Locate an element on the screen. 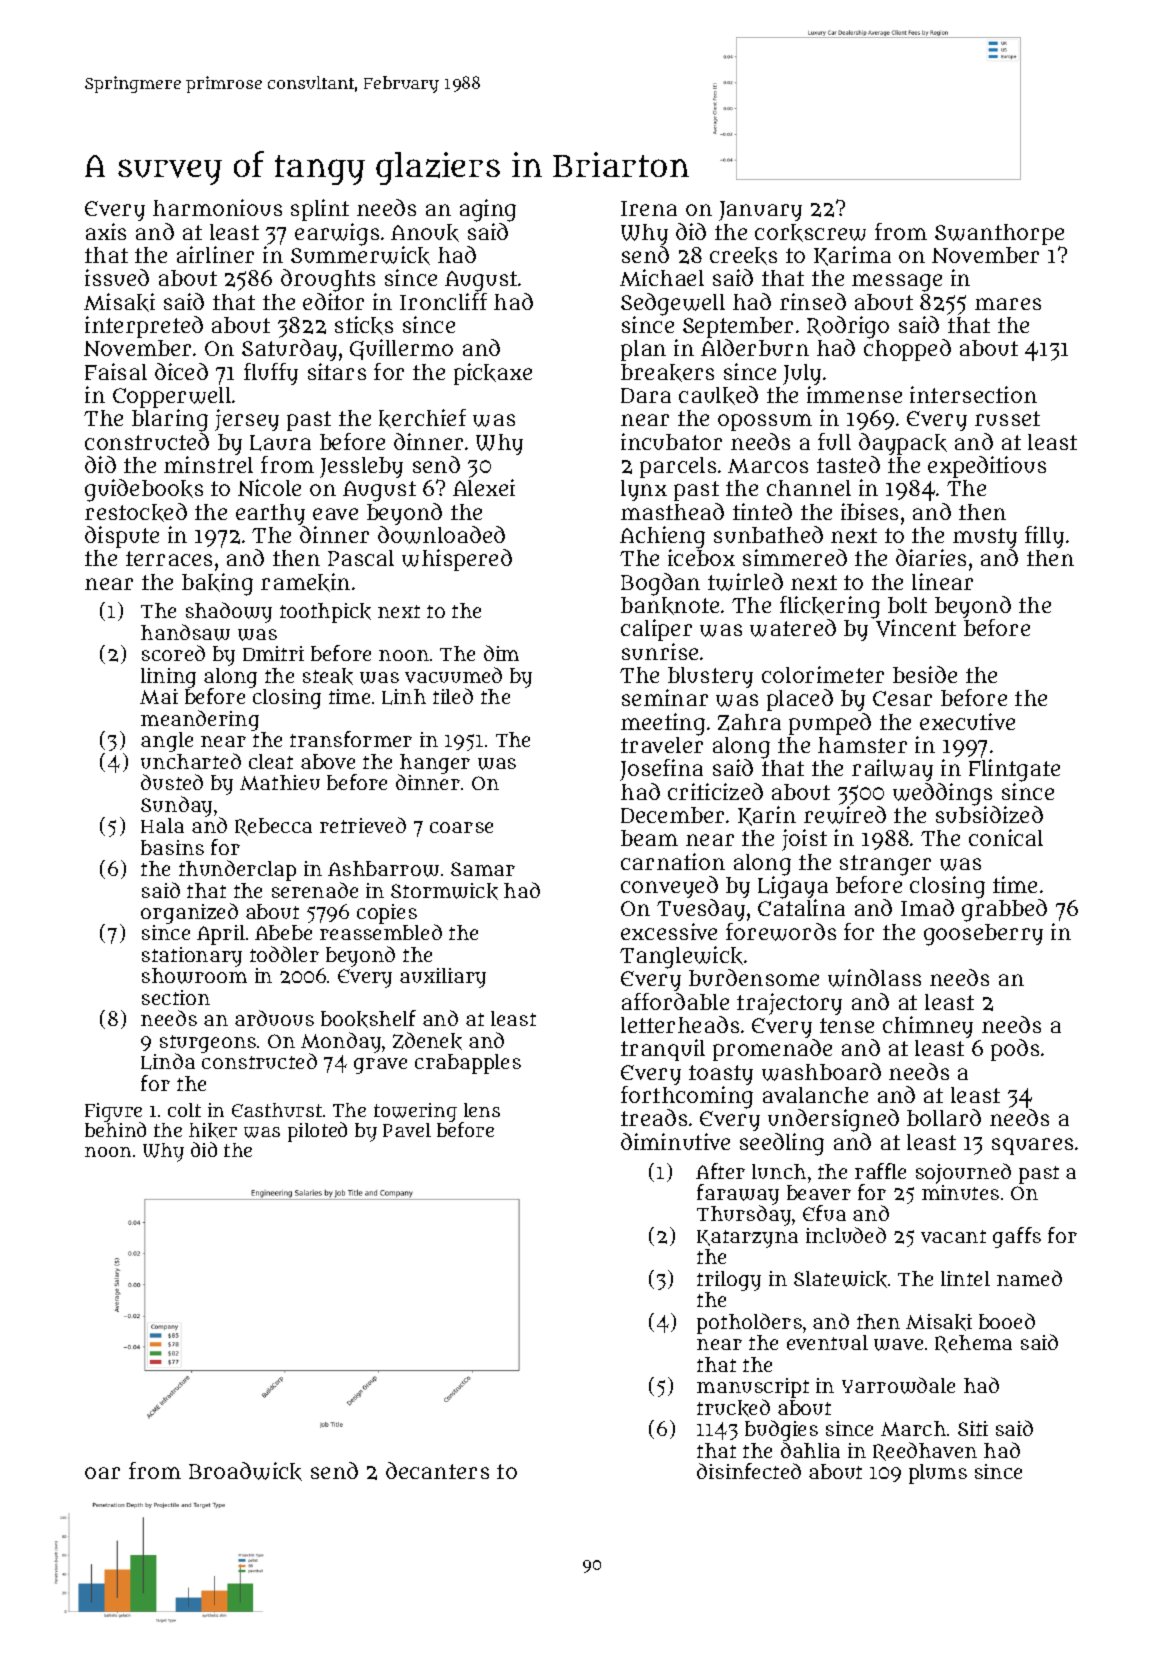 The height and width of the screenshot is (1654, 1165). Irena is located at coordinates (649, 208).
